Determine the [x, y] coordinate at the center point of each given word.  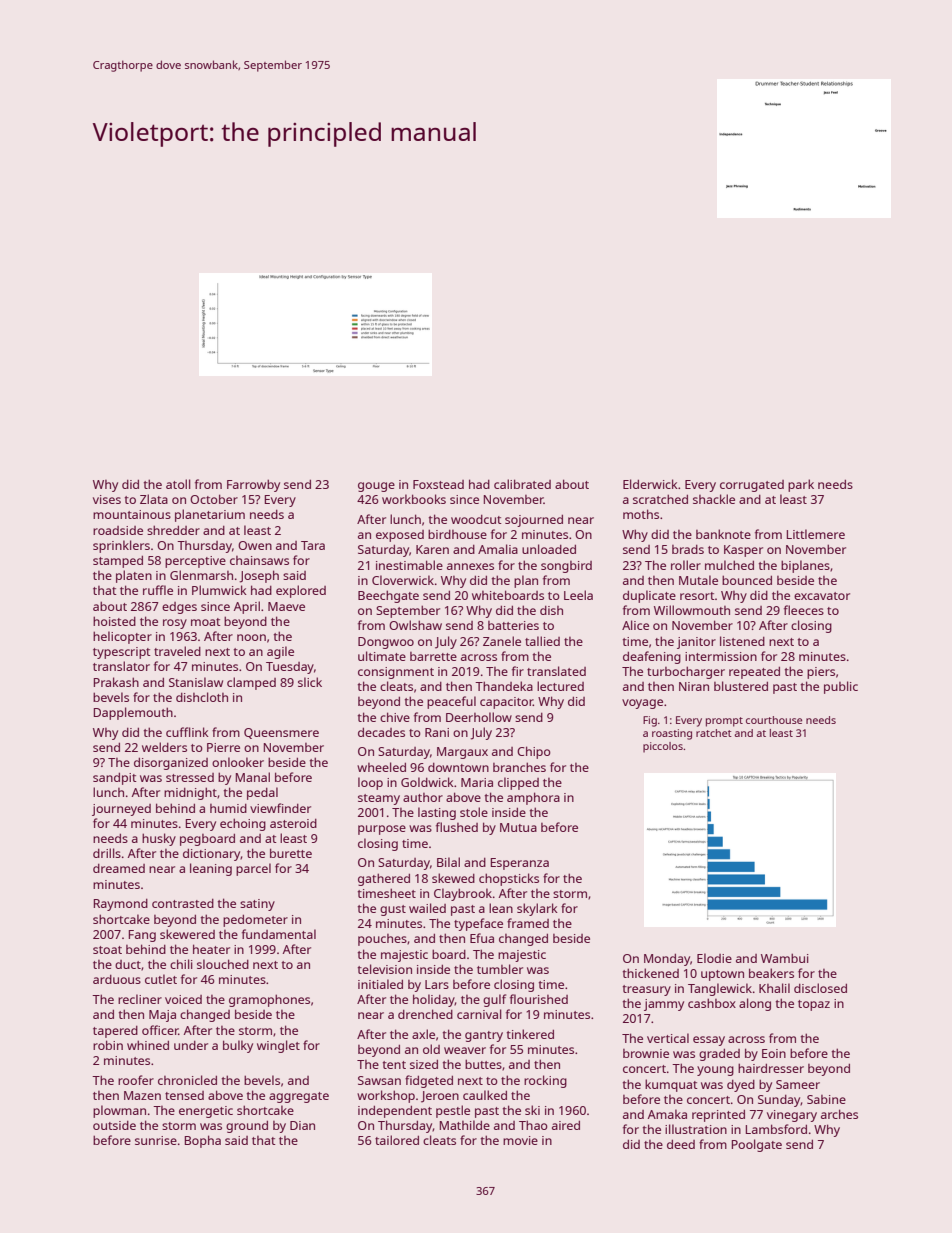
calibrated [522, 484]
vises [107, 499]
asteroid [293, 823]
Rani [437, 732]
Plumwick [219, 590]
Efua [482, 938]
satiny [257, 905]
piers [821, 673]
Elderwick [650, 484]
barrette [433, 656]
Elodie [714, 958]
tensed [184, 1095]
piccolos [663, 747]
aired [566, 1125]
